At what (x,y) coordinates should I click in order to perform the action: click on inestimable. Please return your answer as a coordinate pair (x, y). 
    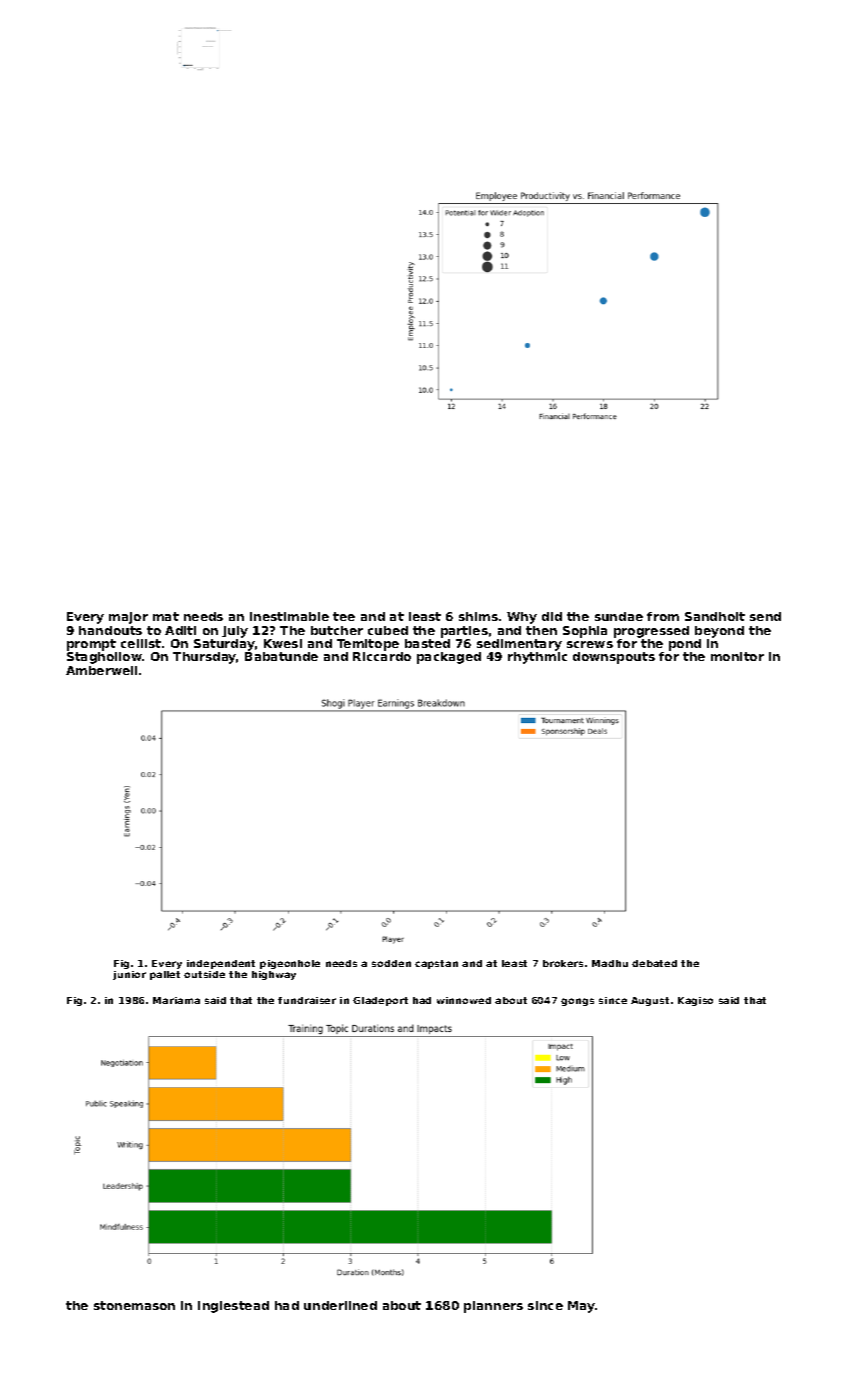
    Looking at the image, I should click on (289, 616).
